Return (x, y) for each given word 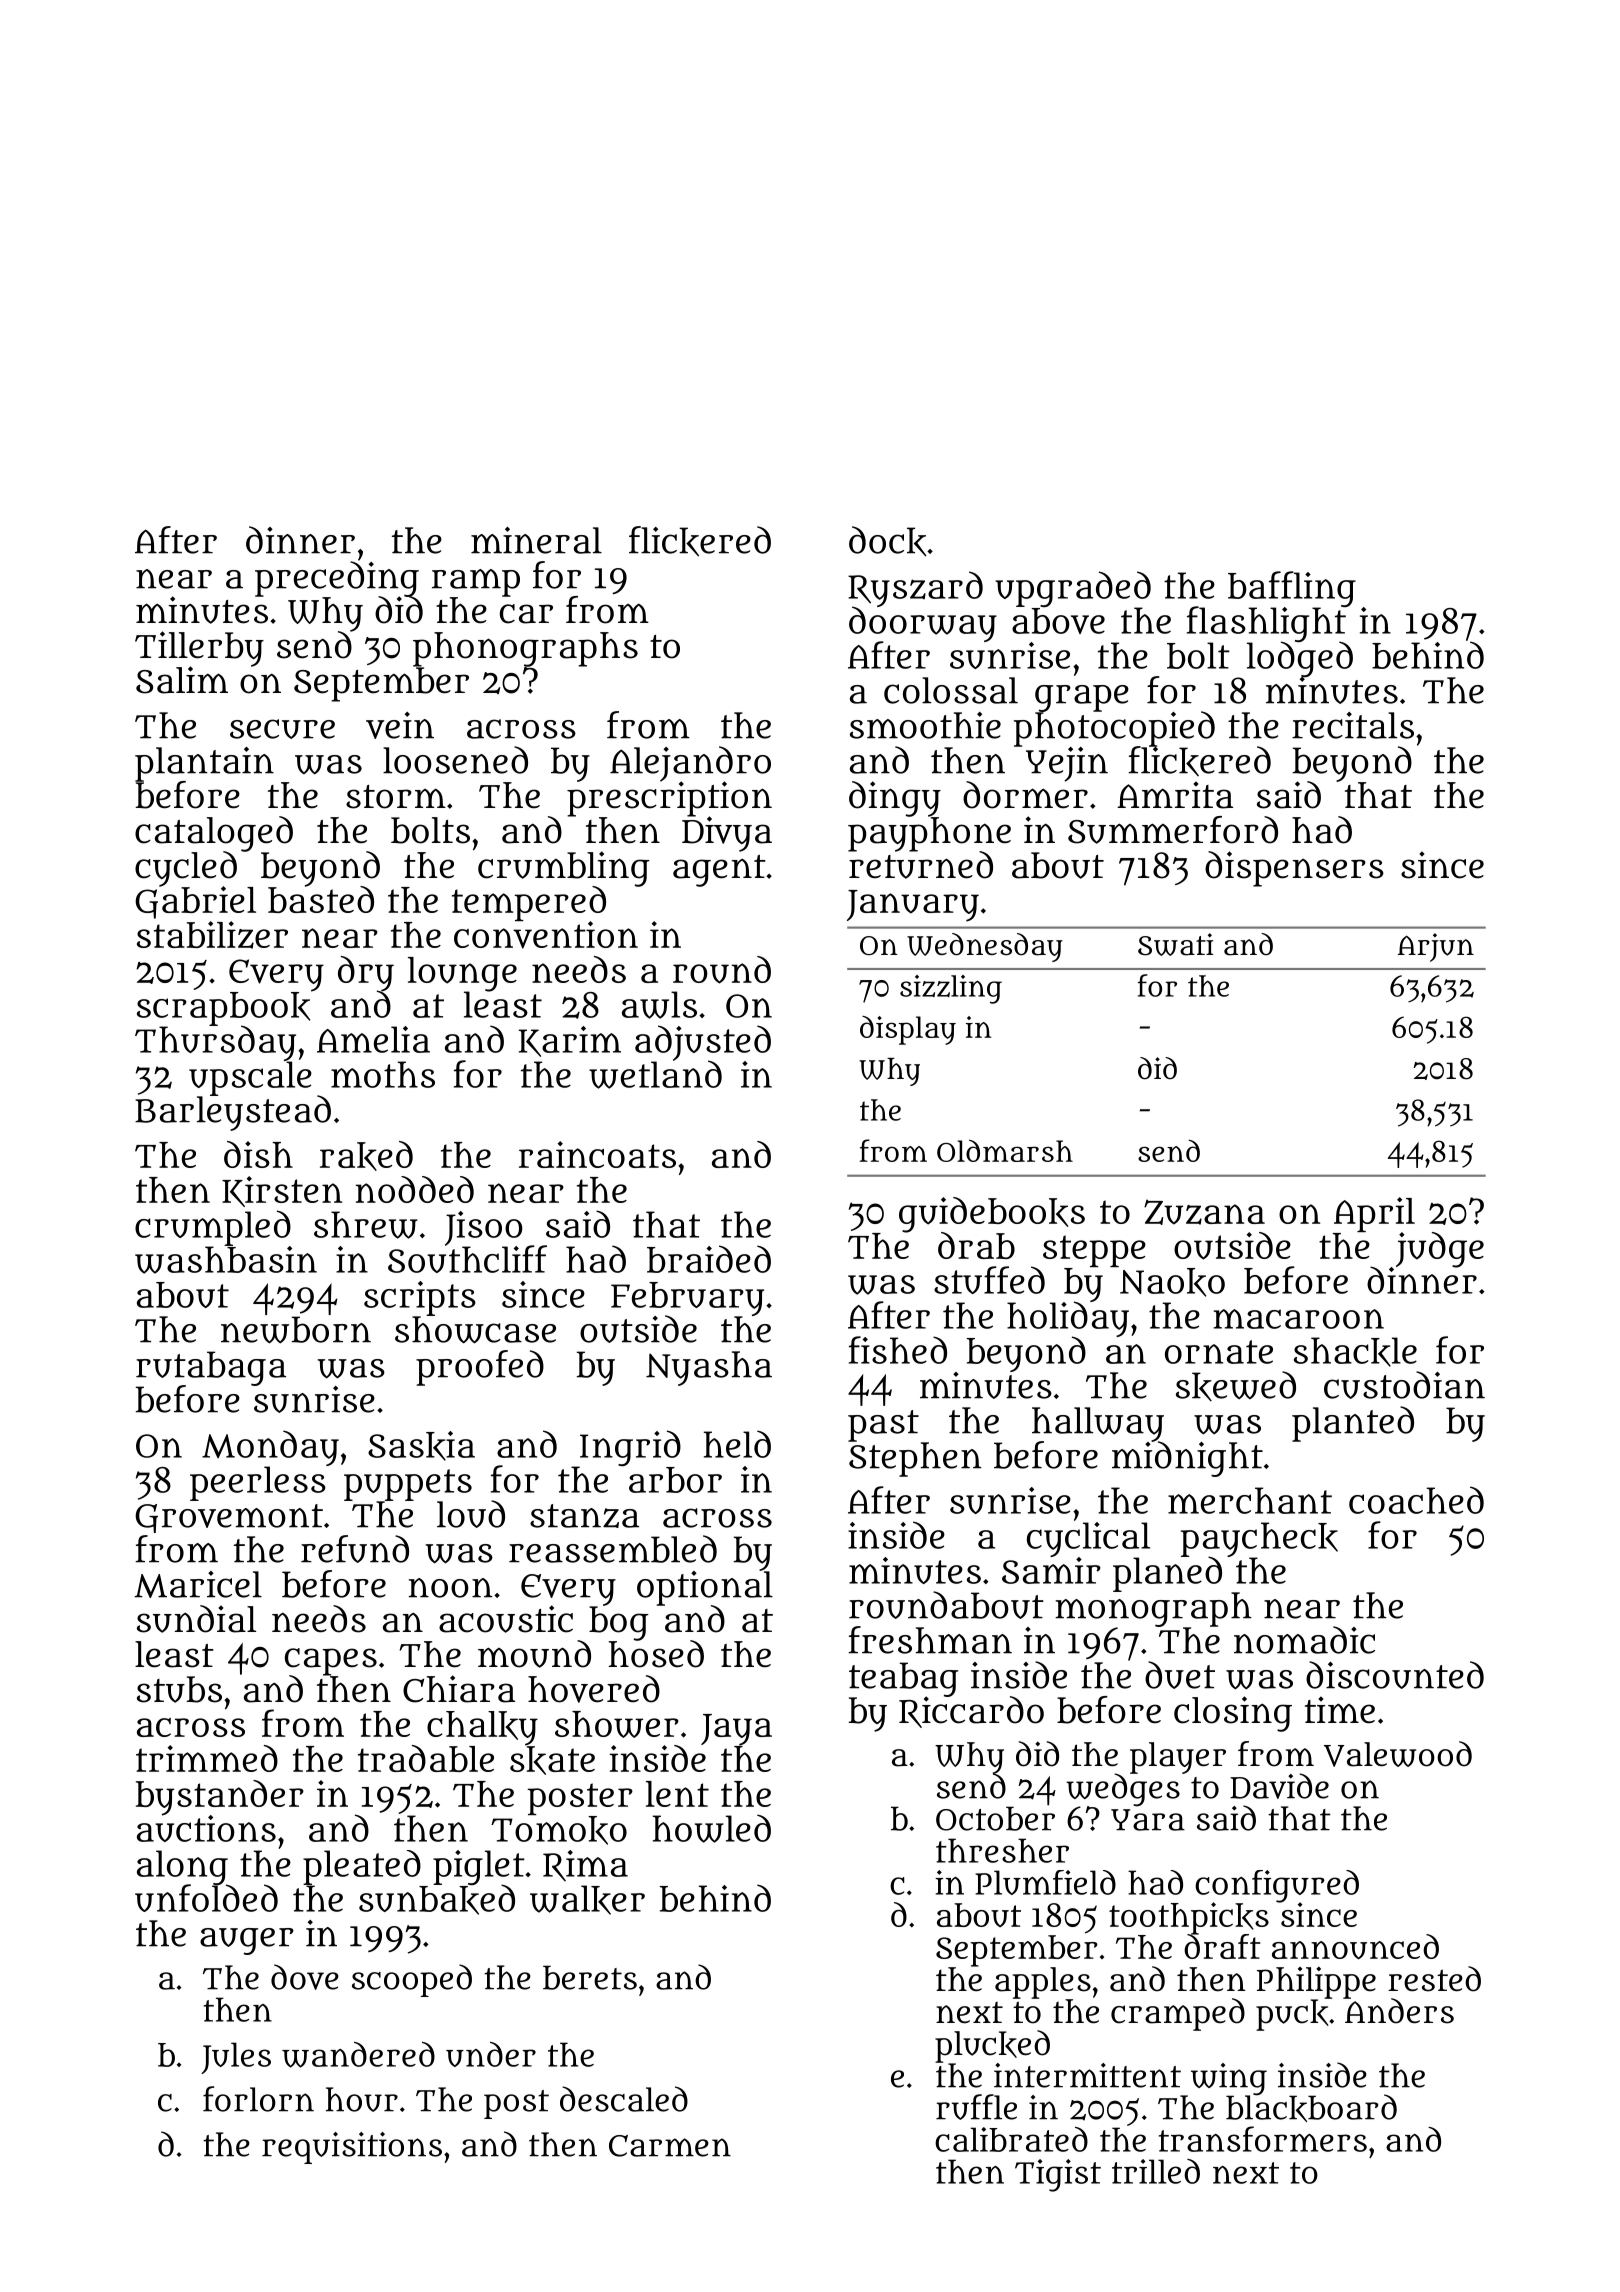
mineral (536, 540)
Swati (1176, 944)
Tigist (1058, 2175)
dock (888, 541)
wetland (655, 1075)
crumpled (213, 1228)
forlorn (258, 2099)
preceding (337, 578)
